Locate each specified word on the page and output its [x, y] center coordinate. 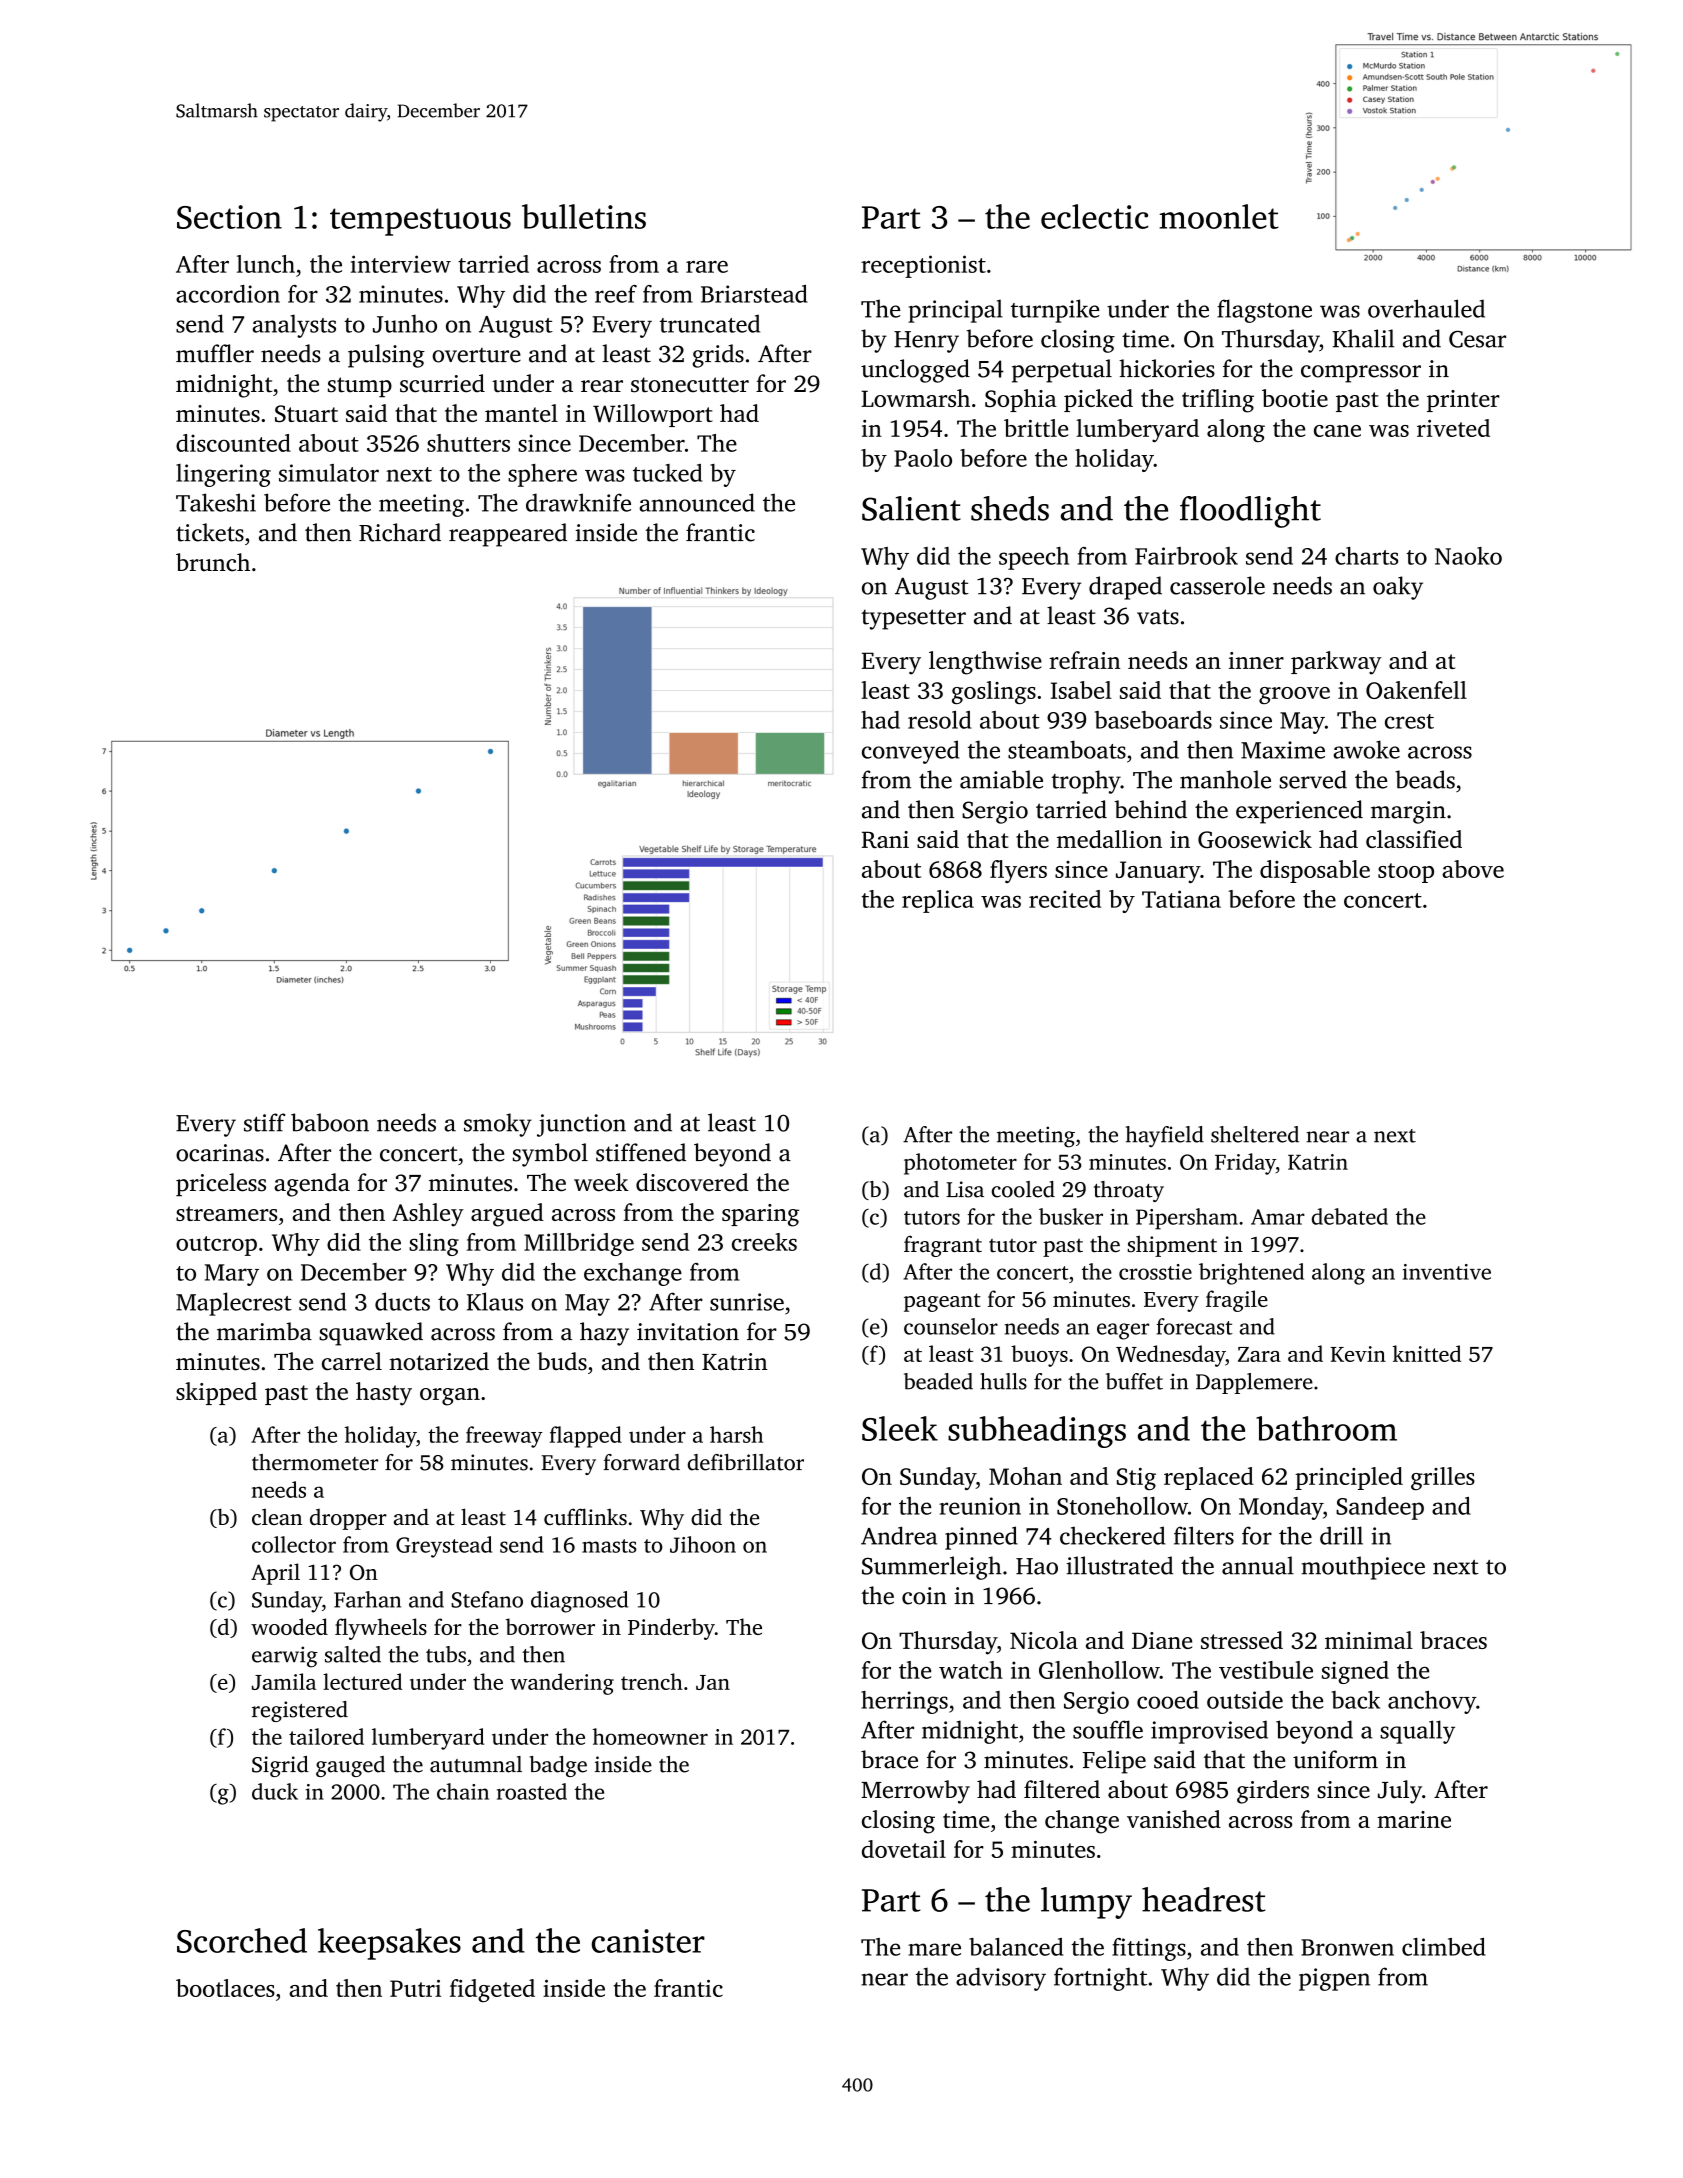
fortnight [1100, 1979]
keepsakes [389, 1944]
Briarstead [754, 294]
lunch [266, 264]
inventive [1447, 1272]
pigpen [1334, 1979]
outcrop [216, 1246]
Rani [885, 839]
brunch [213, 562]
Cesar [1477, 339]
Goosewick [1255, 839]
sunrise [747, 1302]
